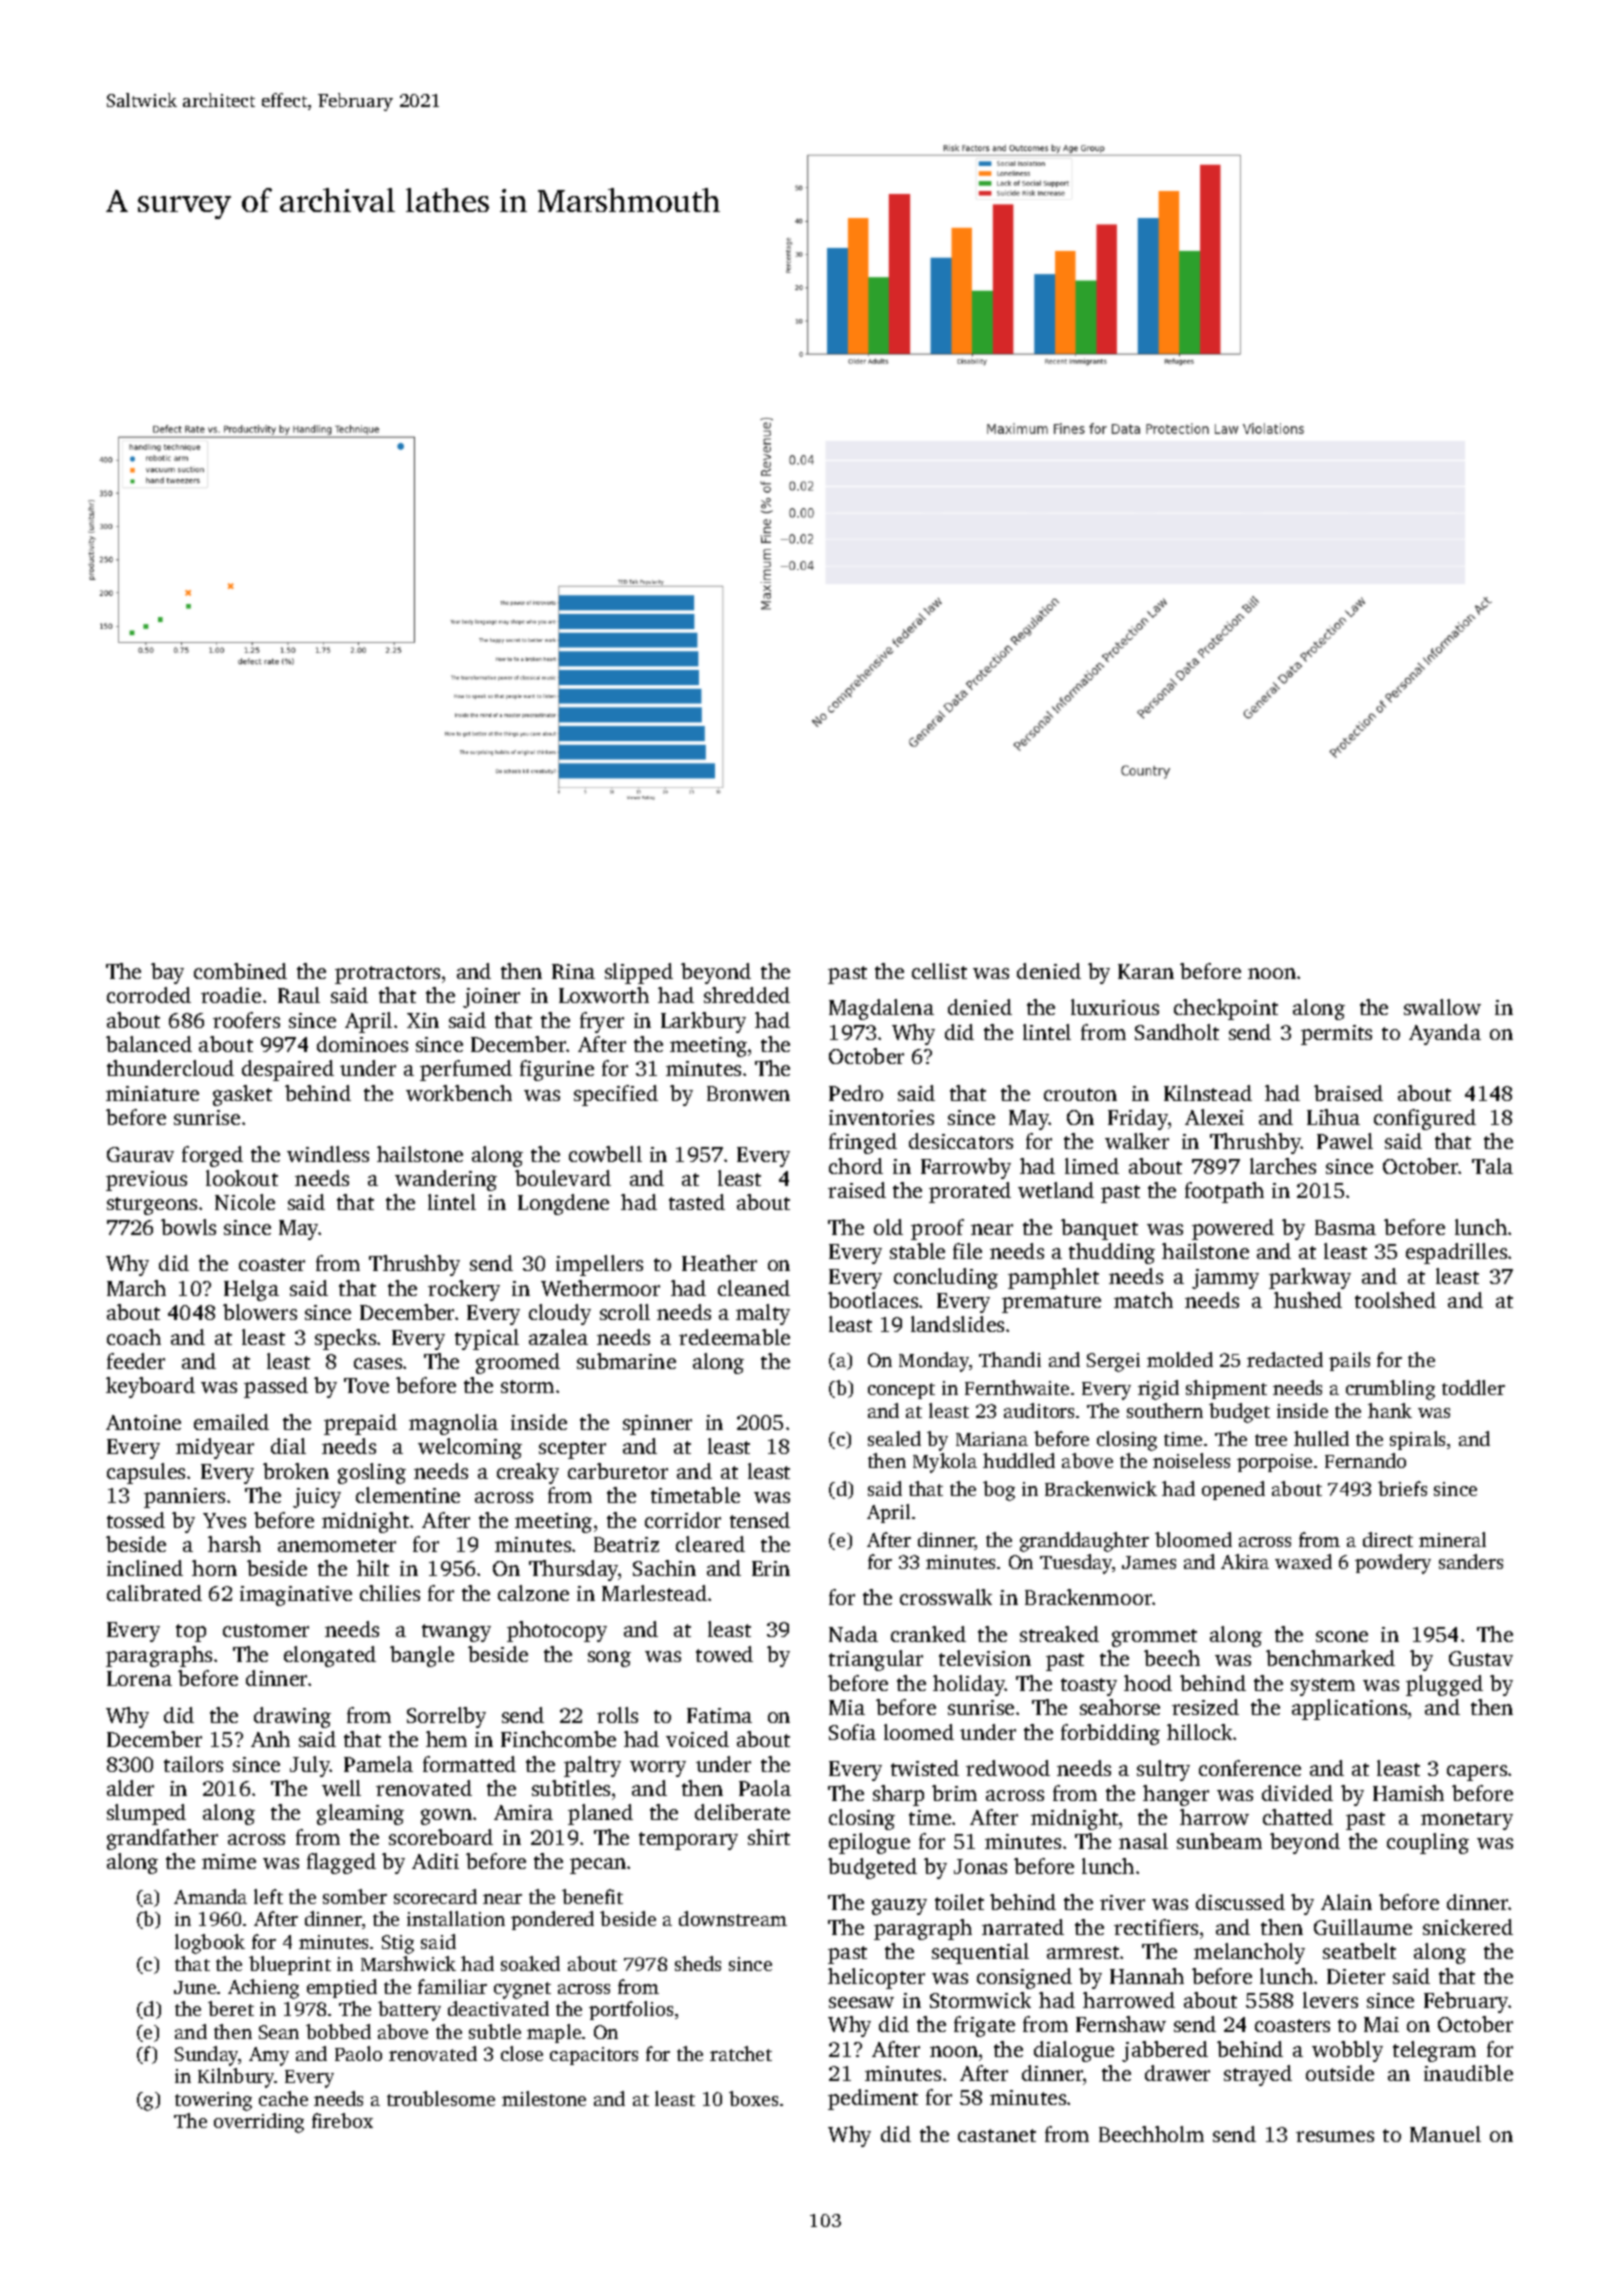 This page has width=1620, height=2292. Describe the element at coordinates (212, 1156) in the page. I see `forged` at that location.
